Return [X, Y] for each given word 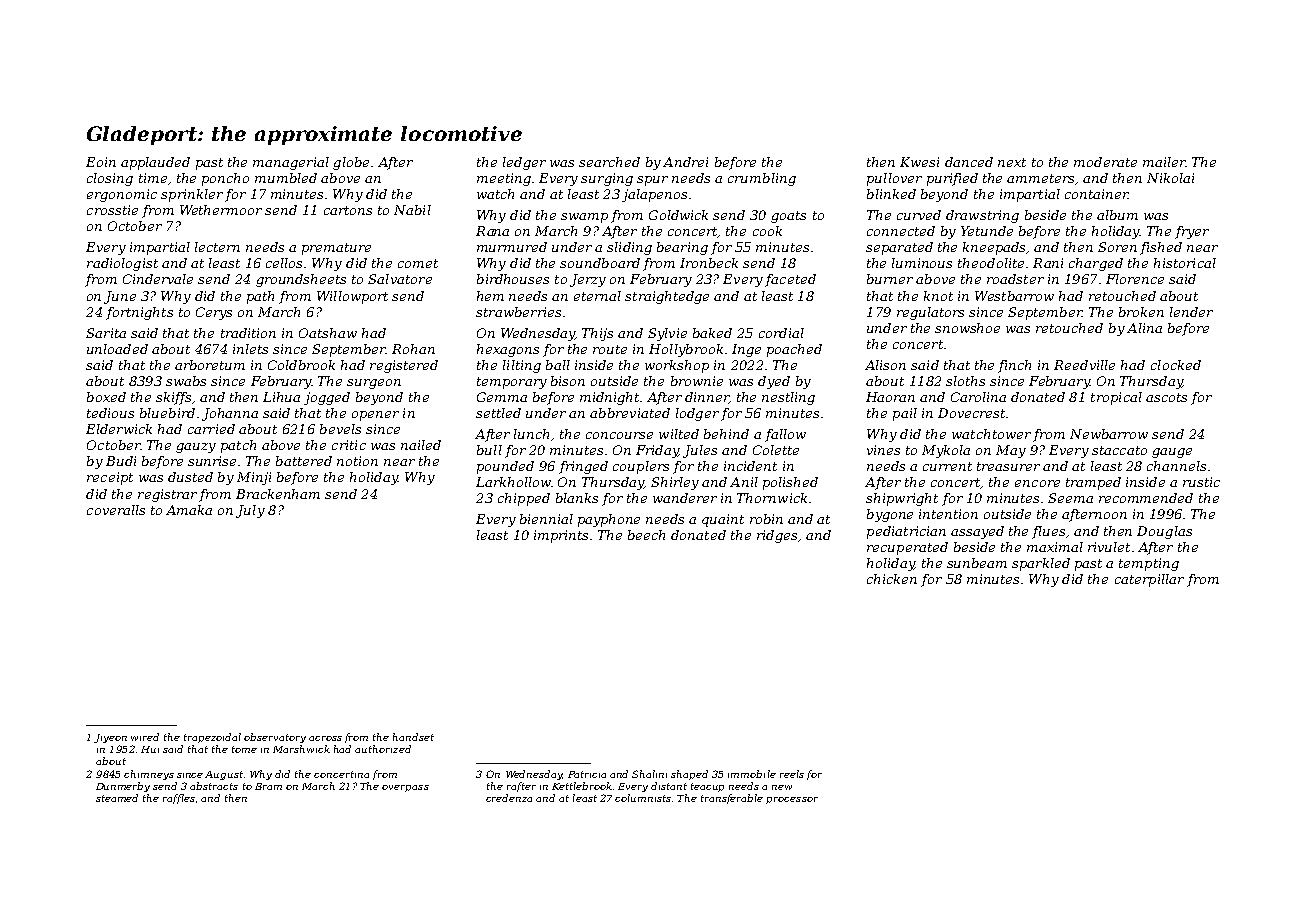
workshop [677, 366]
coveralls [116, 510]
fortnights [139, 313]
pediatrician [906, 532]
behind [726, 434]
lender [1191, 312]
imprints [561, 536]
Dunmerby [123, 787]
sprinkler [192, 195]
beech [646, 535]
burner [890, 279]
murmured [512, 247]
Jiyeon [110, 738]
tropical [1116, 398]
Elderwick [119, 429]
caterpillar [1149, 580]
